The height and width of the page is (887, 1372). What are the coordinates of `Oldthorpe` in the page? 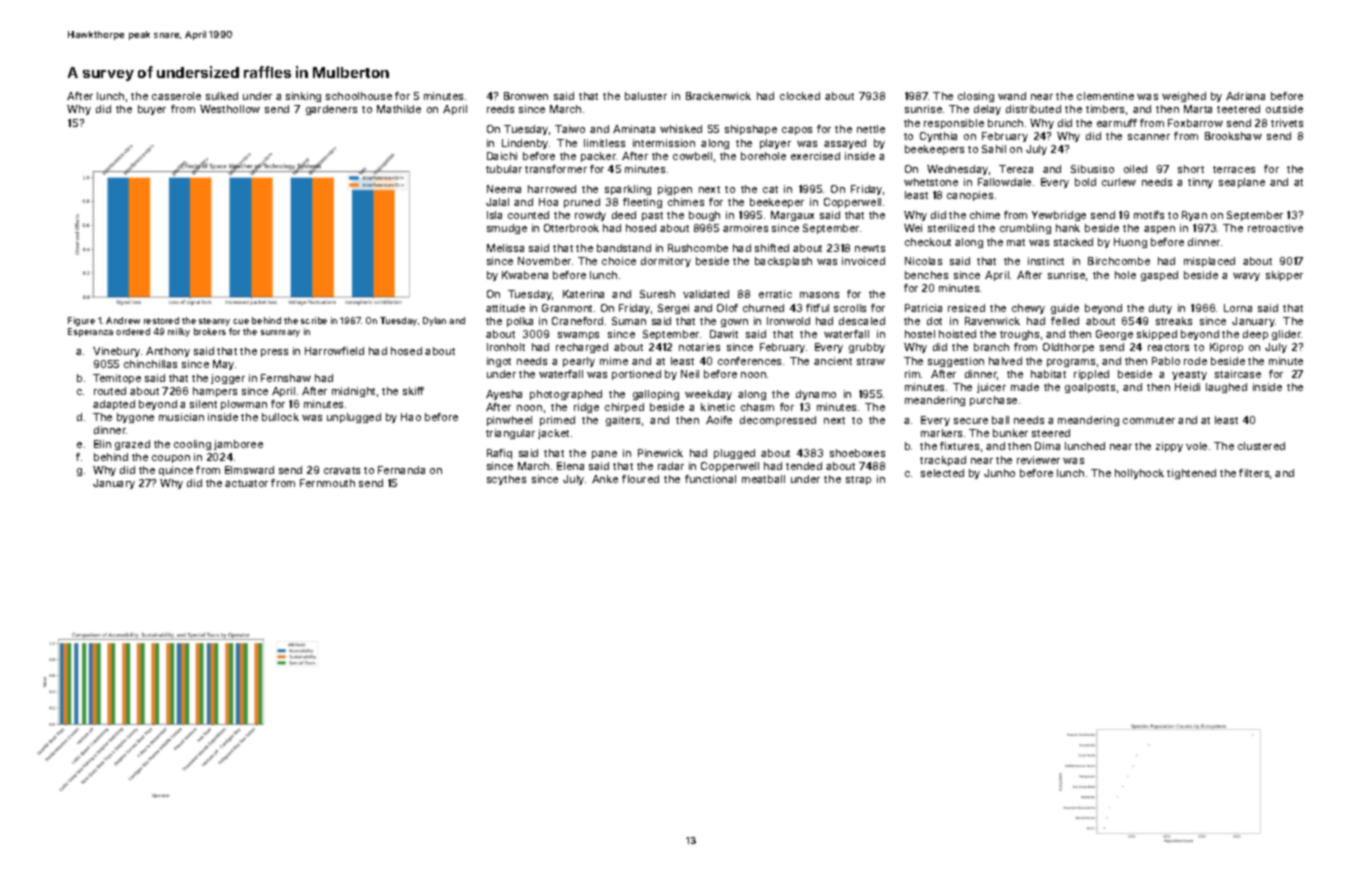 It's located at (1068, 348).
